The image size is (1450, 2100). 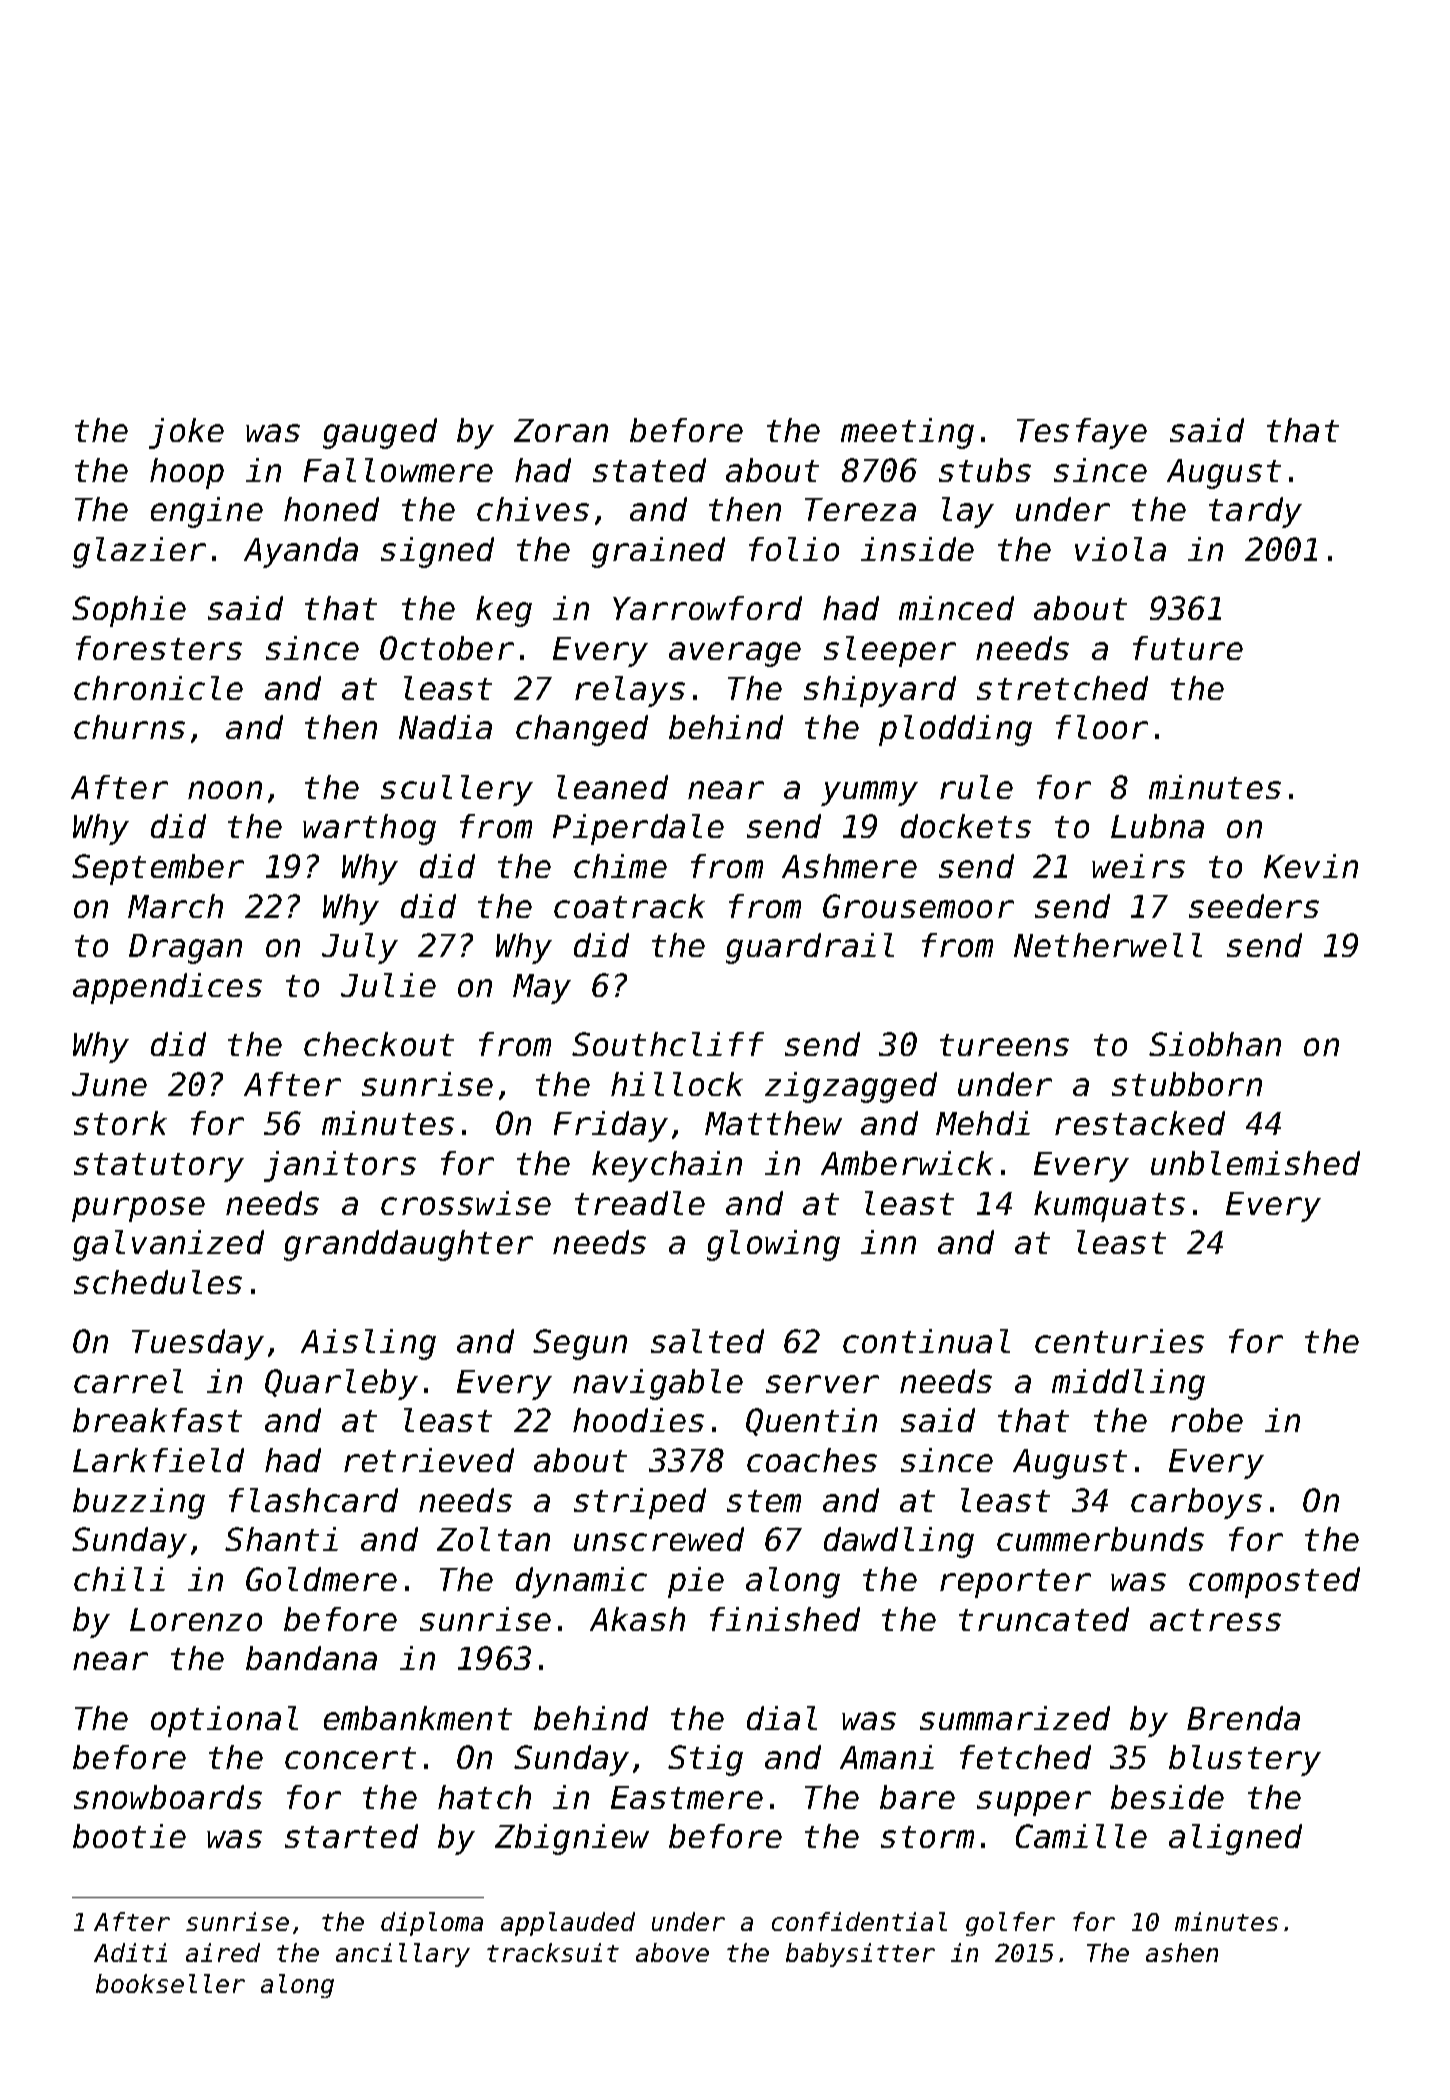 What do you see at coordinates (170, 1983) in the document?
I see `bookseller` at bounding box center [170, 1983].
